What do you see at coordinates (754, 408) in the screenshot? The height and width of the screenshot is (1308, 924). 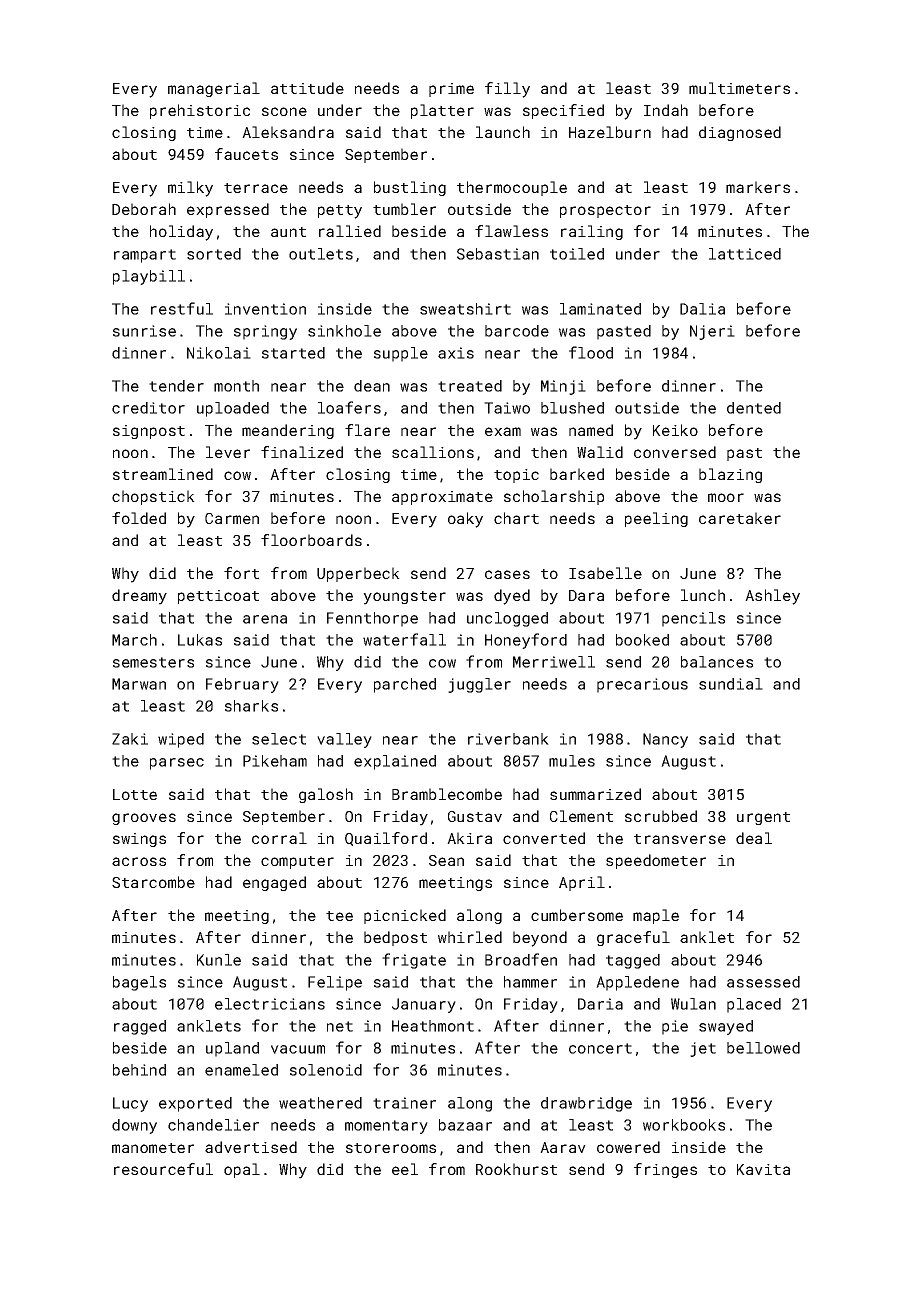 I see `dented` at bounding box center [754, 408].
